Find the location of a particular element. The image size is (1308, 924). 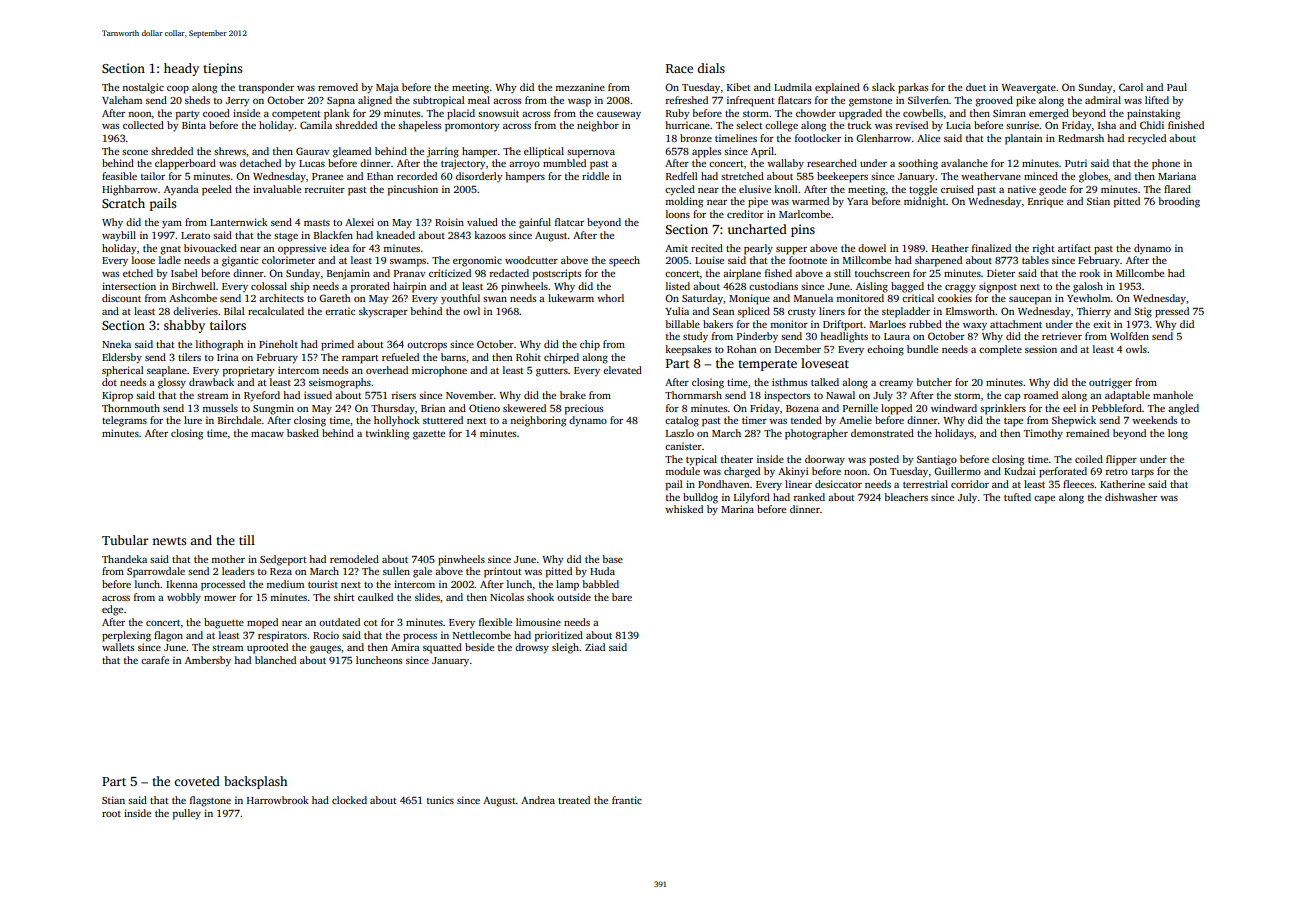

twinkling is located at coordinates (387, 434).
